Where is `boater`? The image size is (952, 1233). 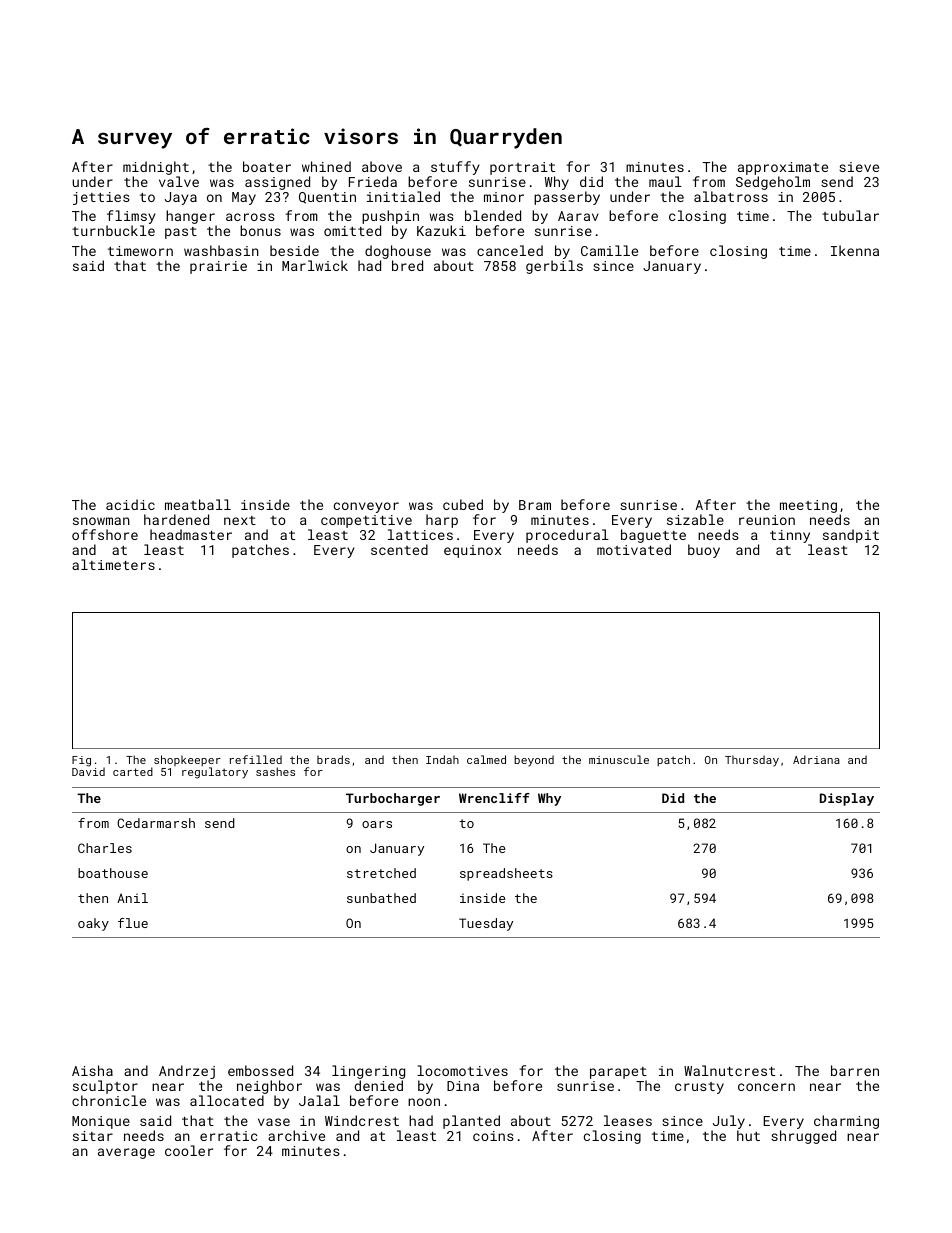
boater is located at coordinates (267, 166).
